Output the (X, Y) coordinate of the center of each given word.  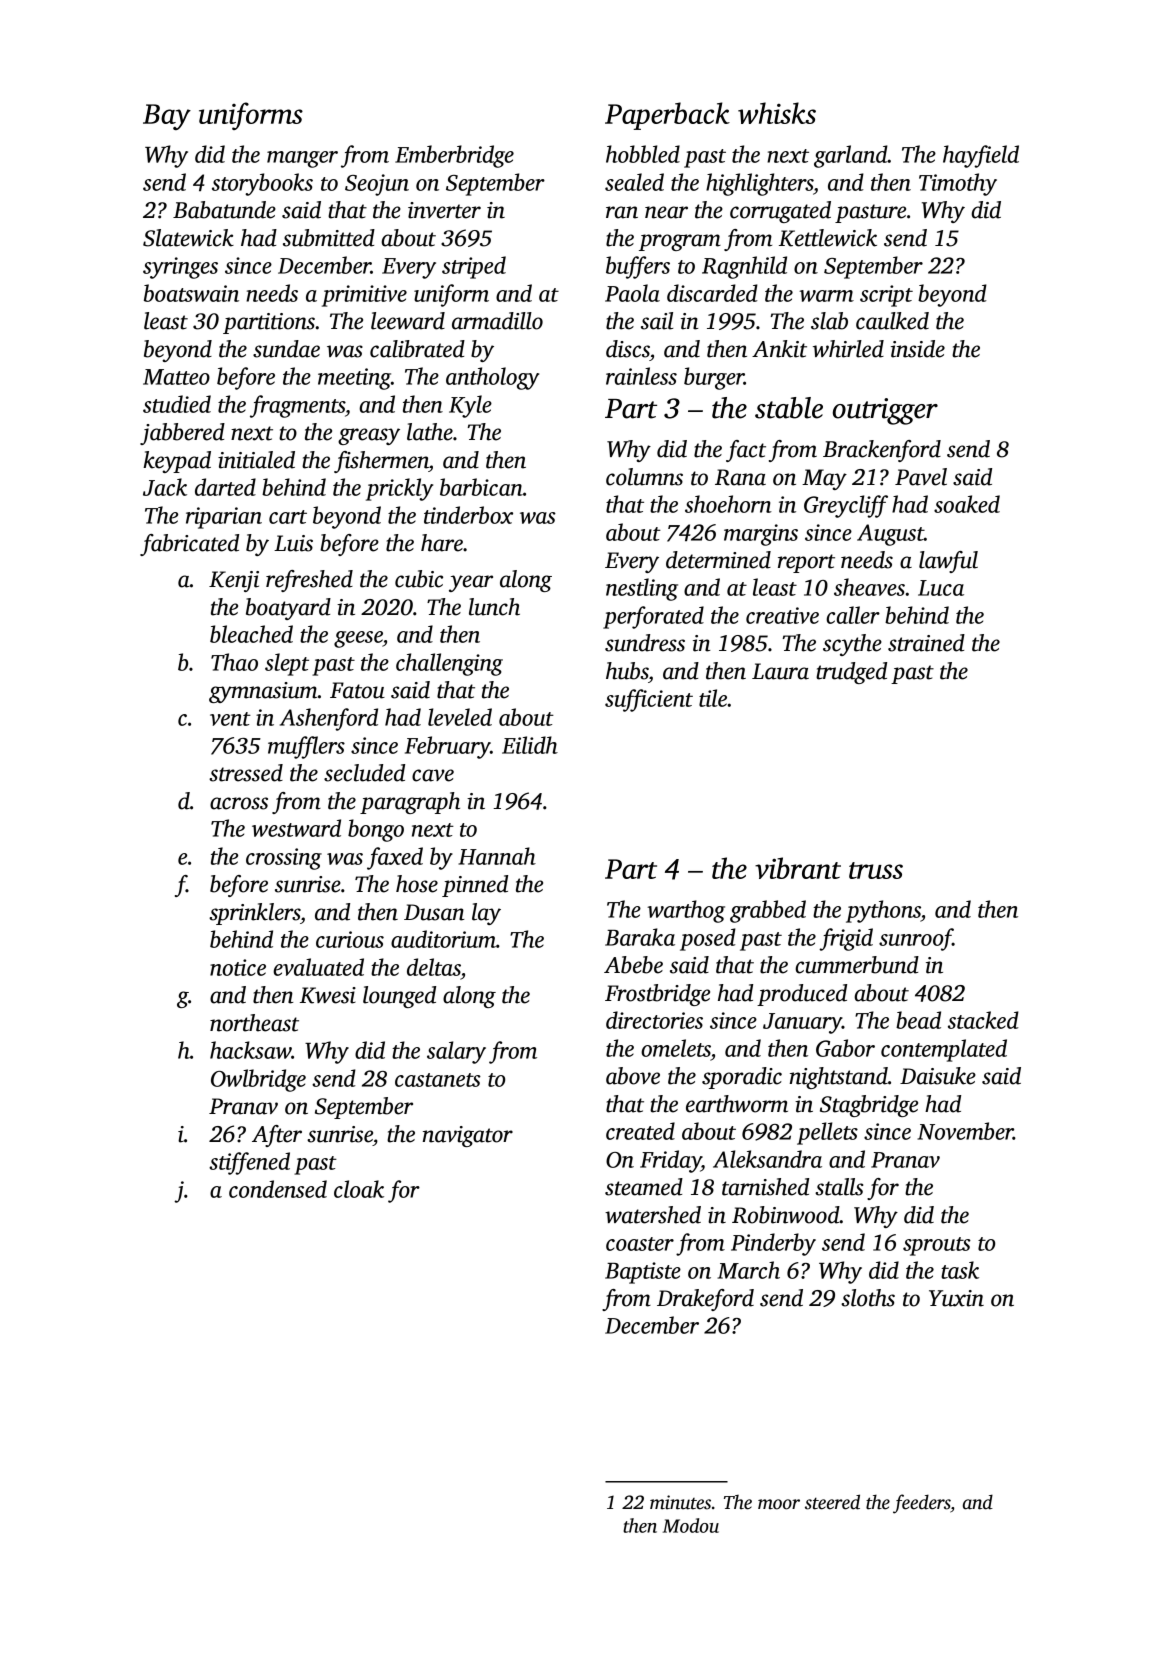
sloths (868, 1298)
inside (918, 349)
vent (230, 719)
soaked (967, 504)
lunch (494, 607)
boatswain (191, 293)
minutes (680, 1502)
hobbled (643, 154)
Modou (691, 1525)
